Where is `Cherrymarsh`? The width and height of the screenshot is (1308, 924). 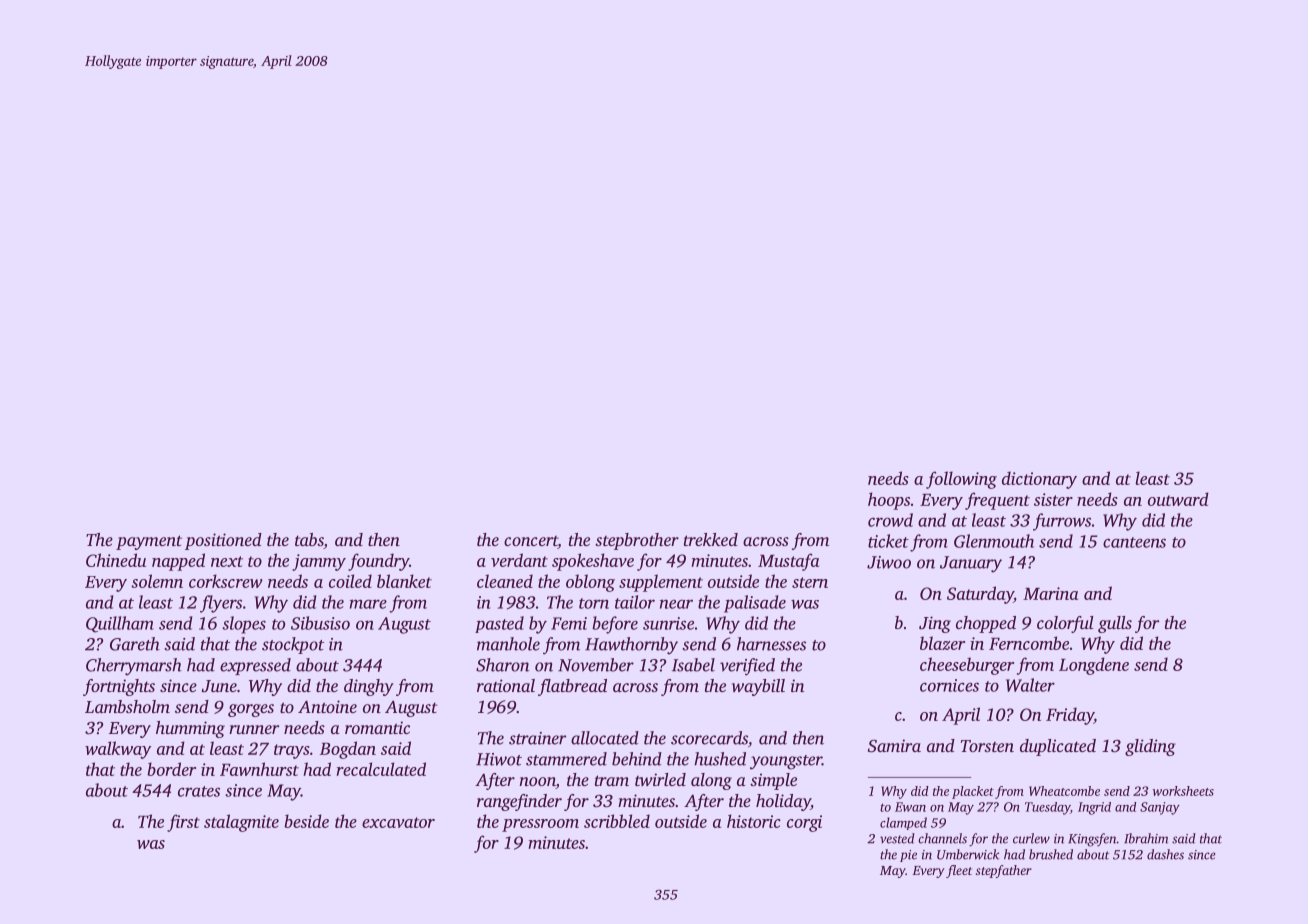
Cherrymarsh is located at coordinates (134, 667).
